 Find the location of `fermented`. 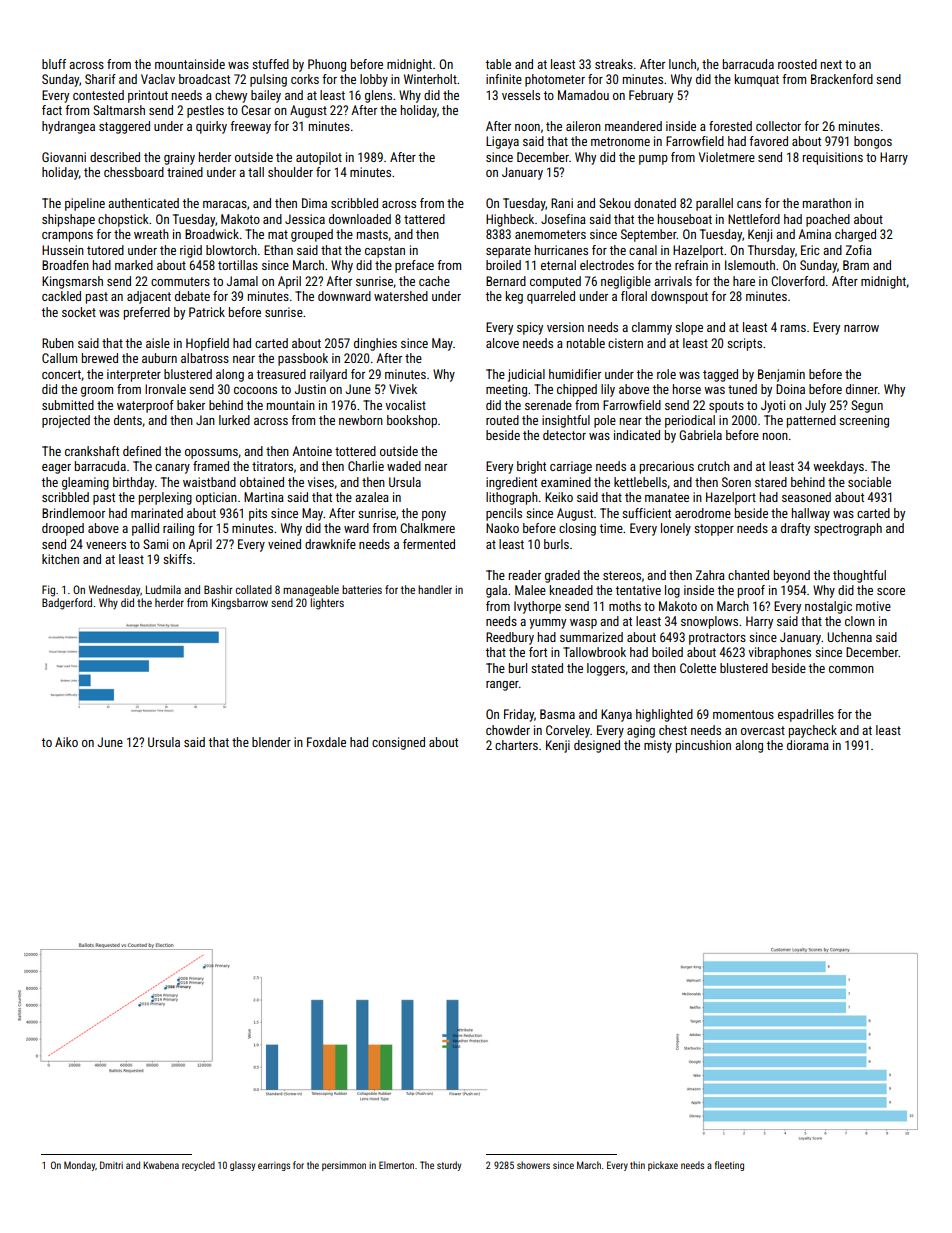

fermented is located at coordinates (429, 544).
